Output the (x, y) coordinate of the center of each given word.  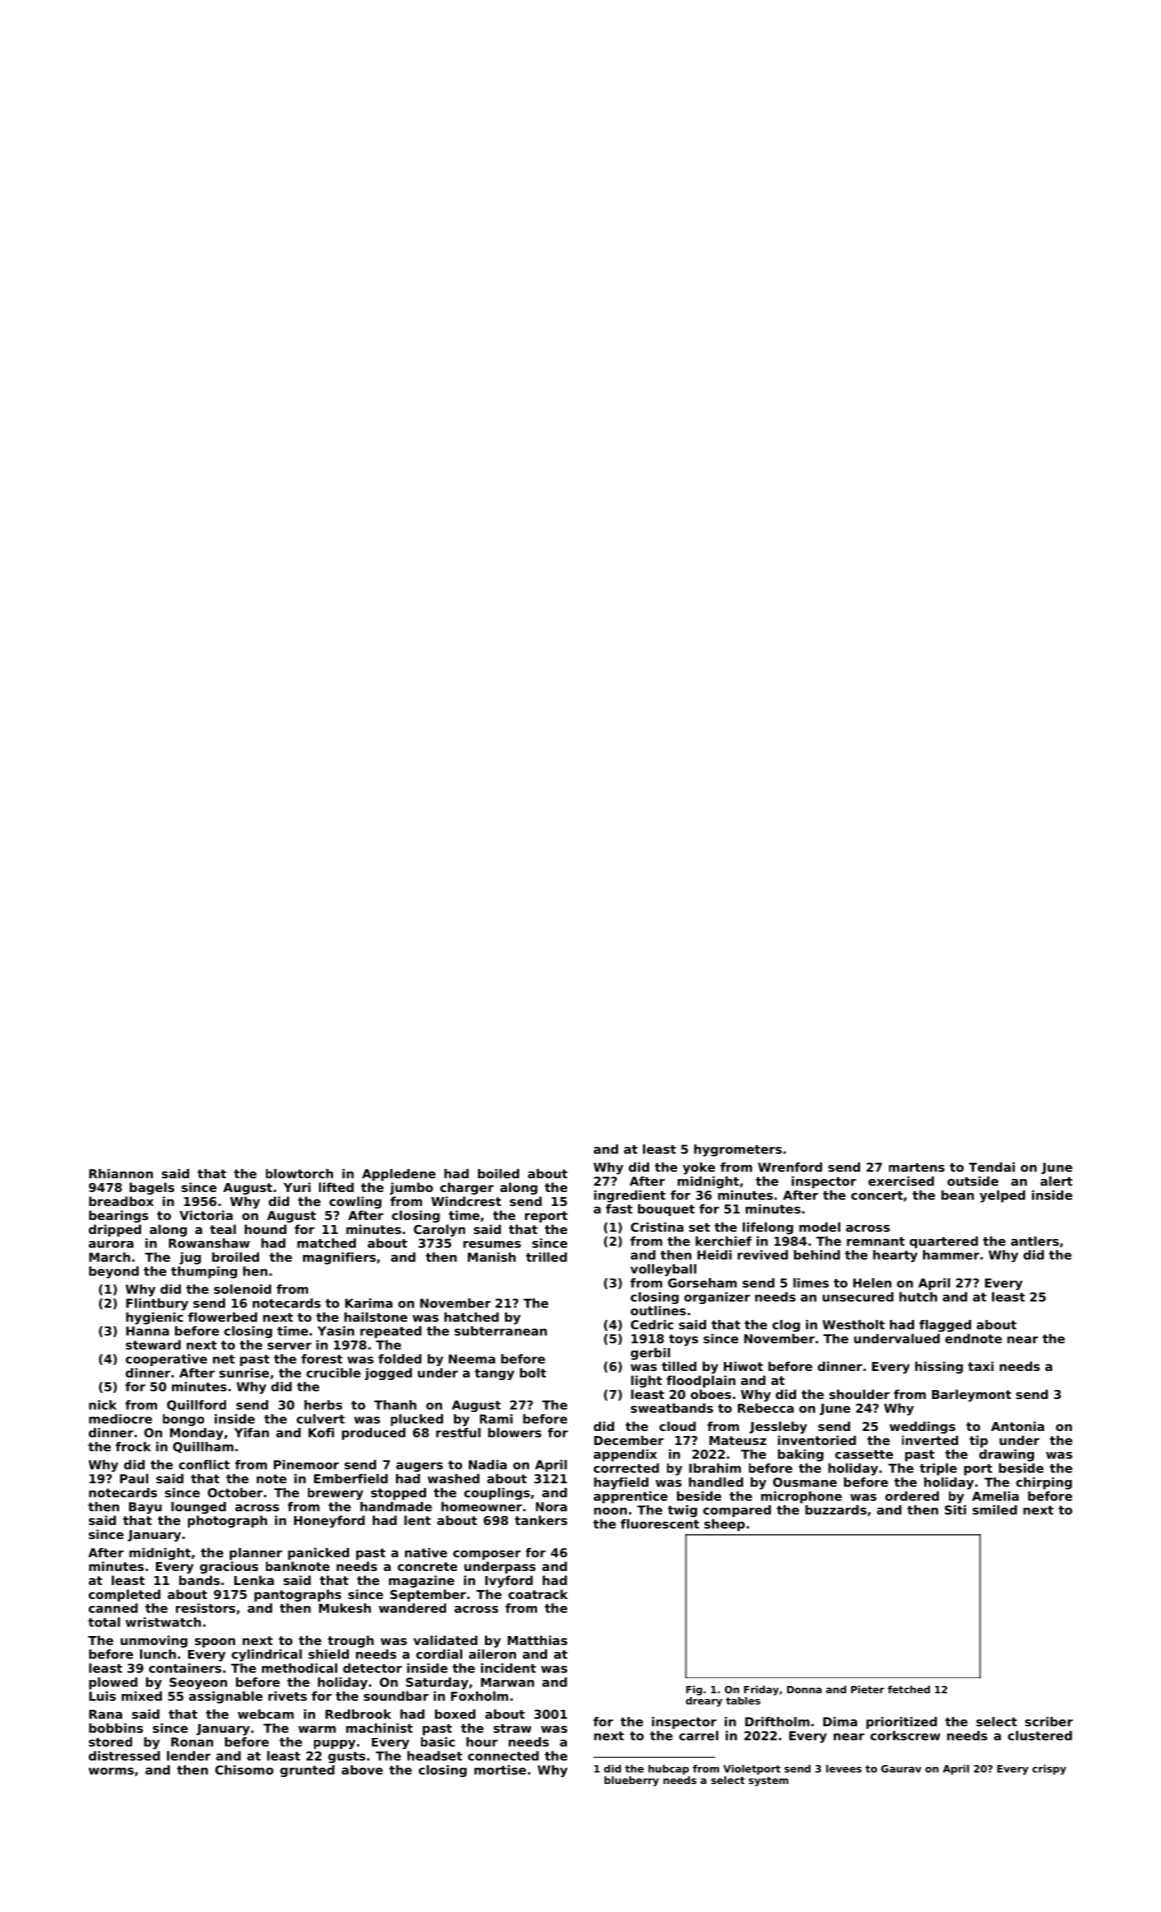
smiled (994, 1510)
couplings (497, 1494)
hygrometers (738, 1150)
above (362, 1770)
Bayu (145, 1508)
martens (917, 1167)
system (768, 1781)
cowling (355, 1202)
